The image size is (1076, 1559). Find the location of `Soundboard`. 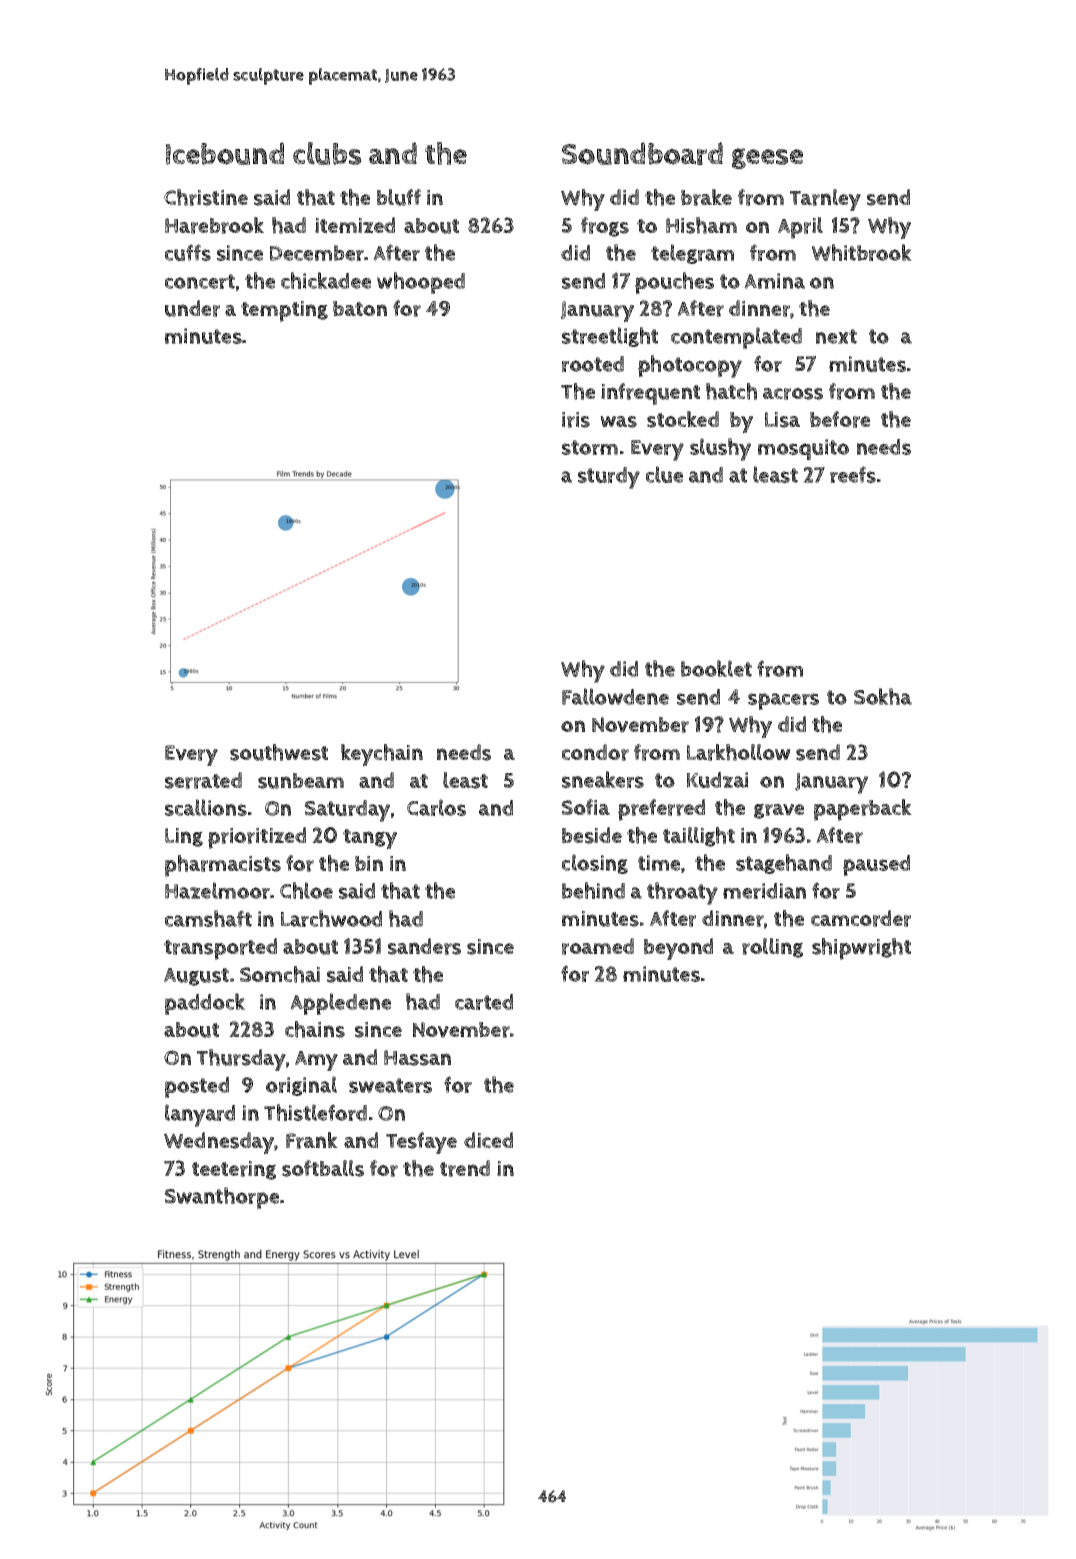

Soundboard is located at coordinates (642, 153).
